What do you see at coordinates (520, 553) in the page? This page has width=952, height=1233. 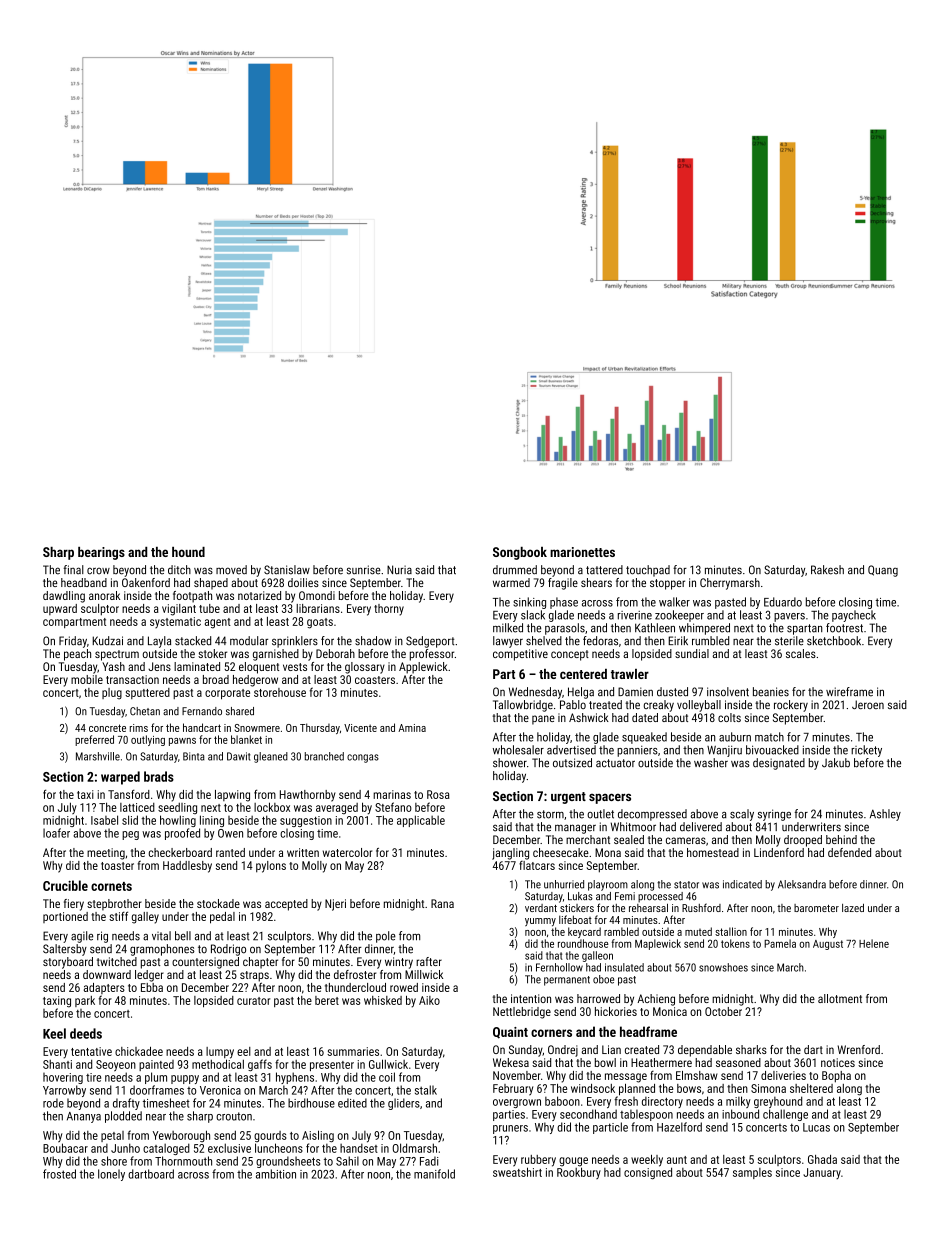 I see `Songbook` at bounding box center [520, 553].
